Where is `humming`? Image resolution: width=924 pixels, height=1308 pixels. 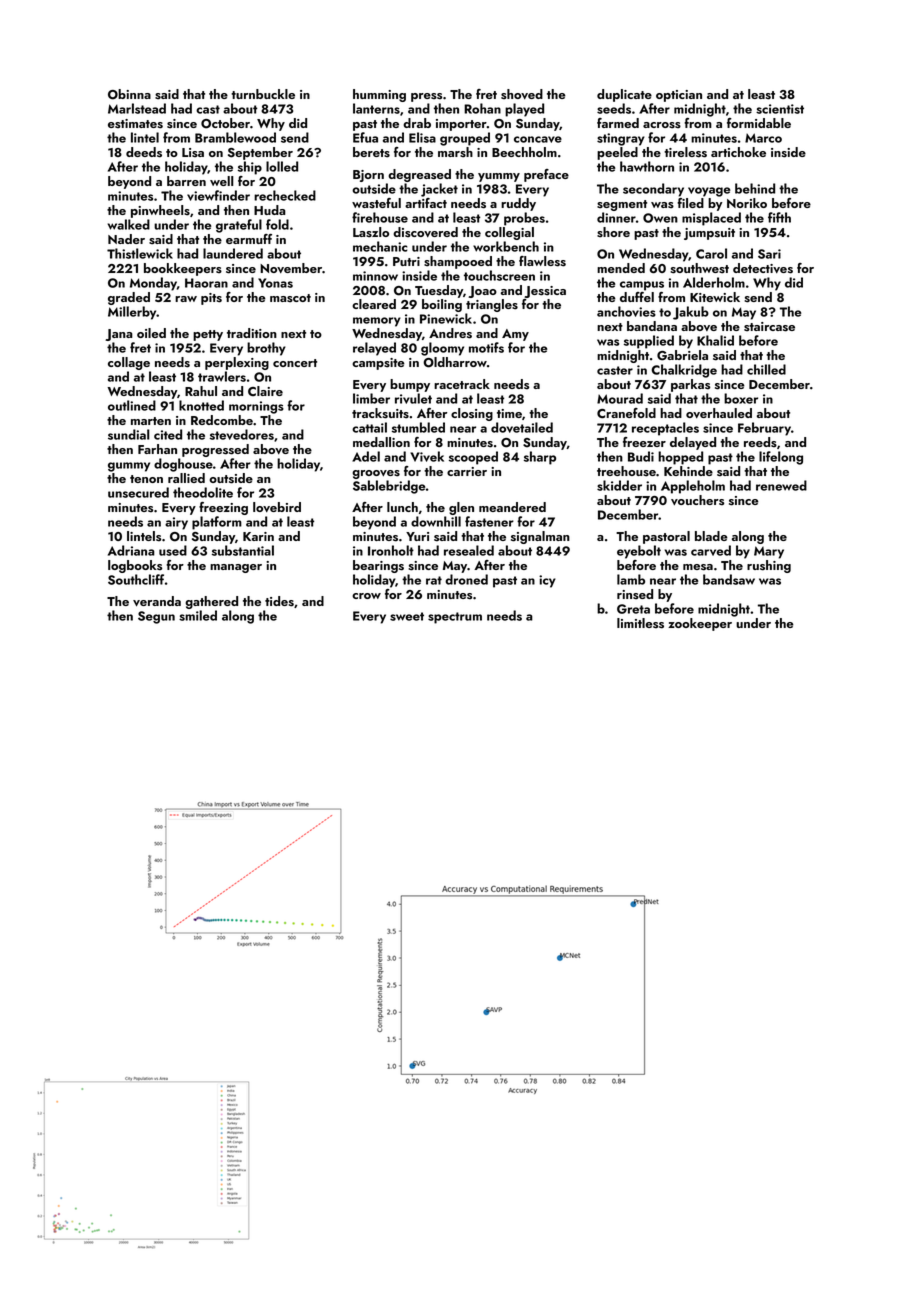
humming is located at coordinates (379, 95).
